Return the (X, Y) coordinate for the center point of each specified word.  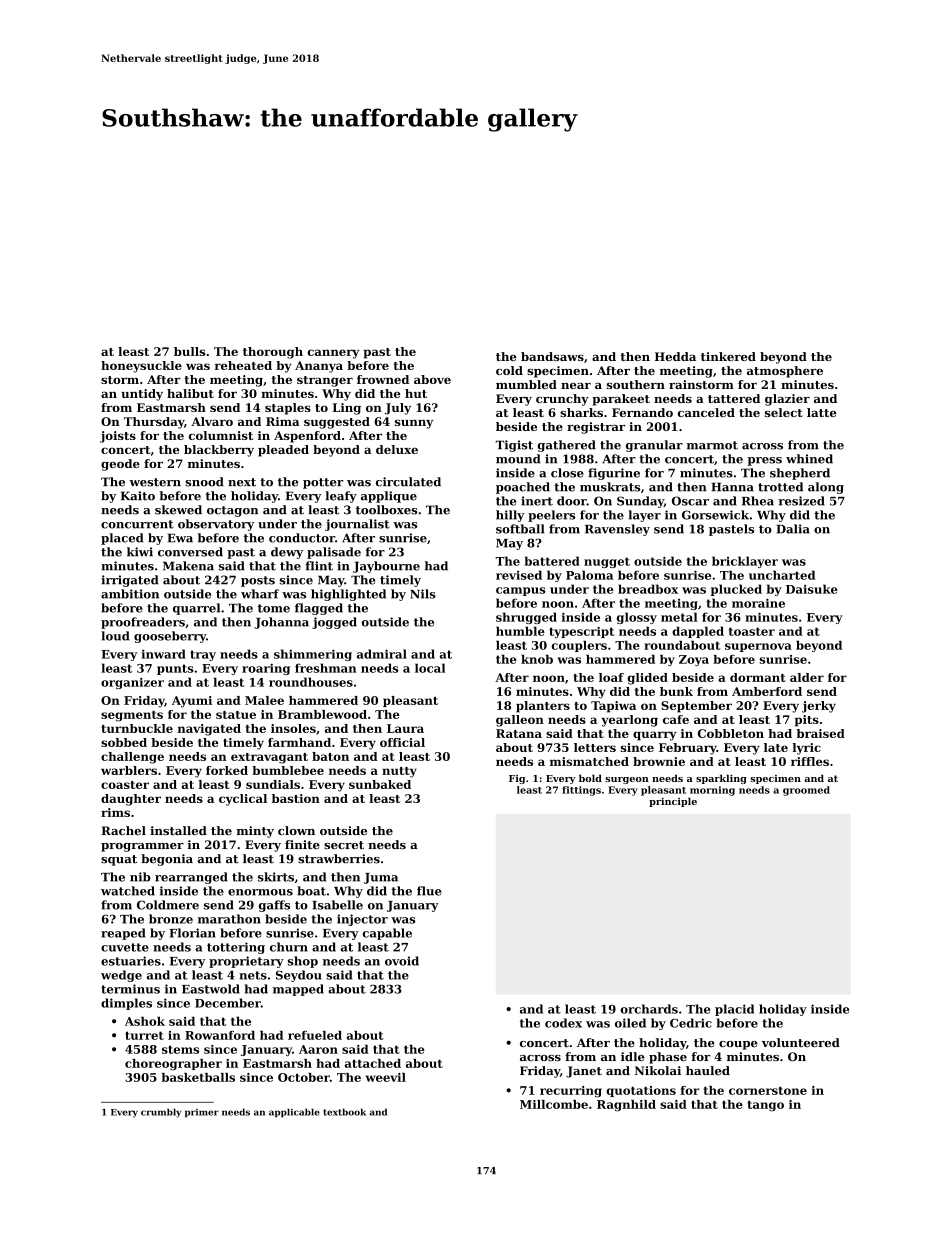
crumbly (161, 1113)
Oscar (690, 501)
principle (673, 802)
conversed (190, 552)
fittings (581, 791)
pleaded (283, 451)
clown (296, 830)
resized (802, 501)
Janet (584, 1072)
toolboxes (386, 510)
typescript (582, 632)
